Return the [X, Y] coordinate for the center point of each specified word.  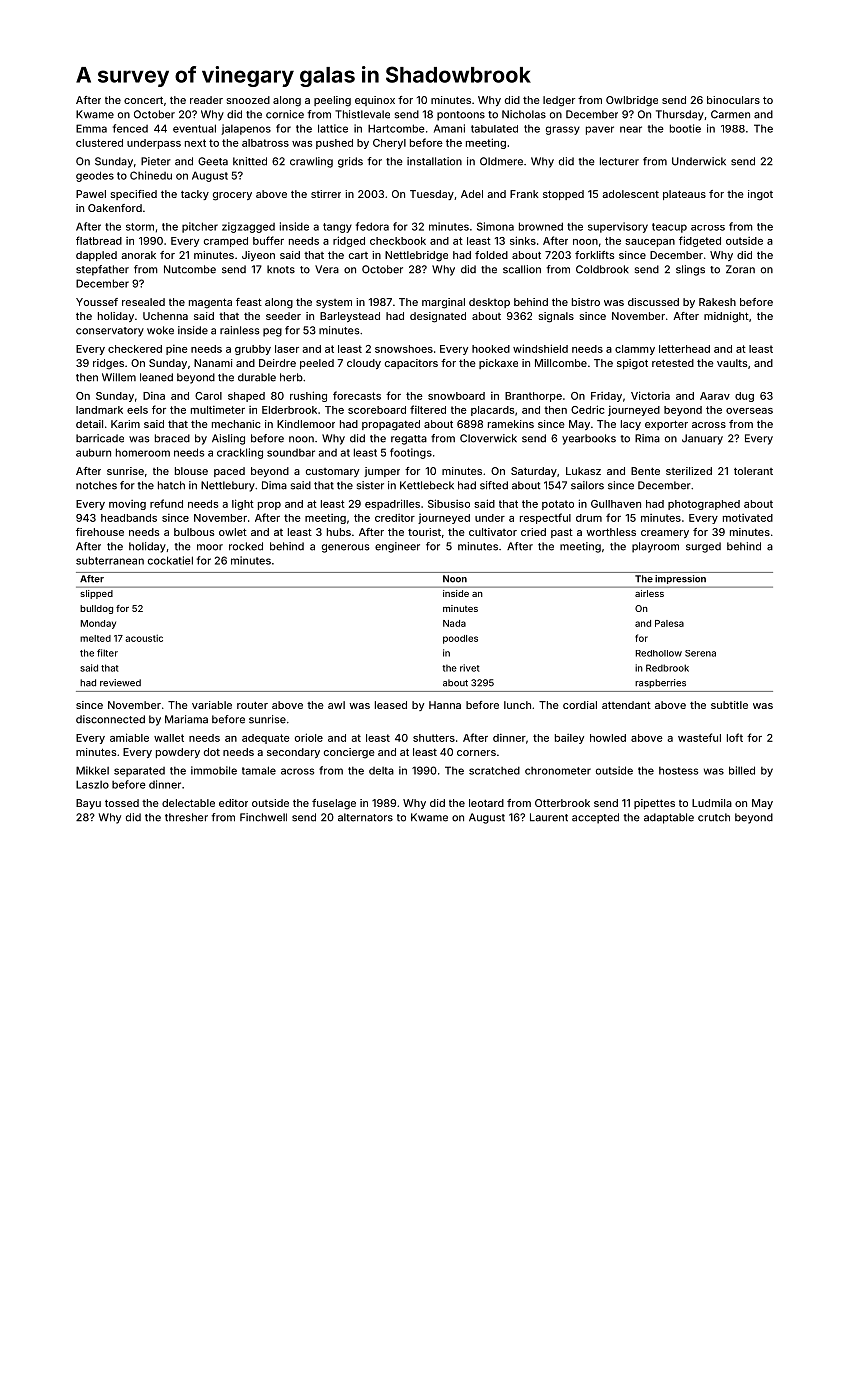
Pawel [91, 194]
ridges [108, 364]
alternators [365, 817]
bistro [586, 302]
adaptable [669, 818]
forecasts [357, 395]
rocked [246, 546]
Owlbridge [632, 101]
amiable [129, 737]
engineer [397, 547]
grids [350, 162]
